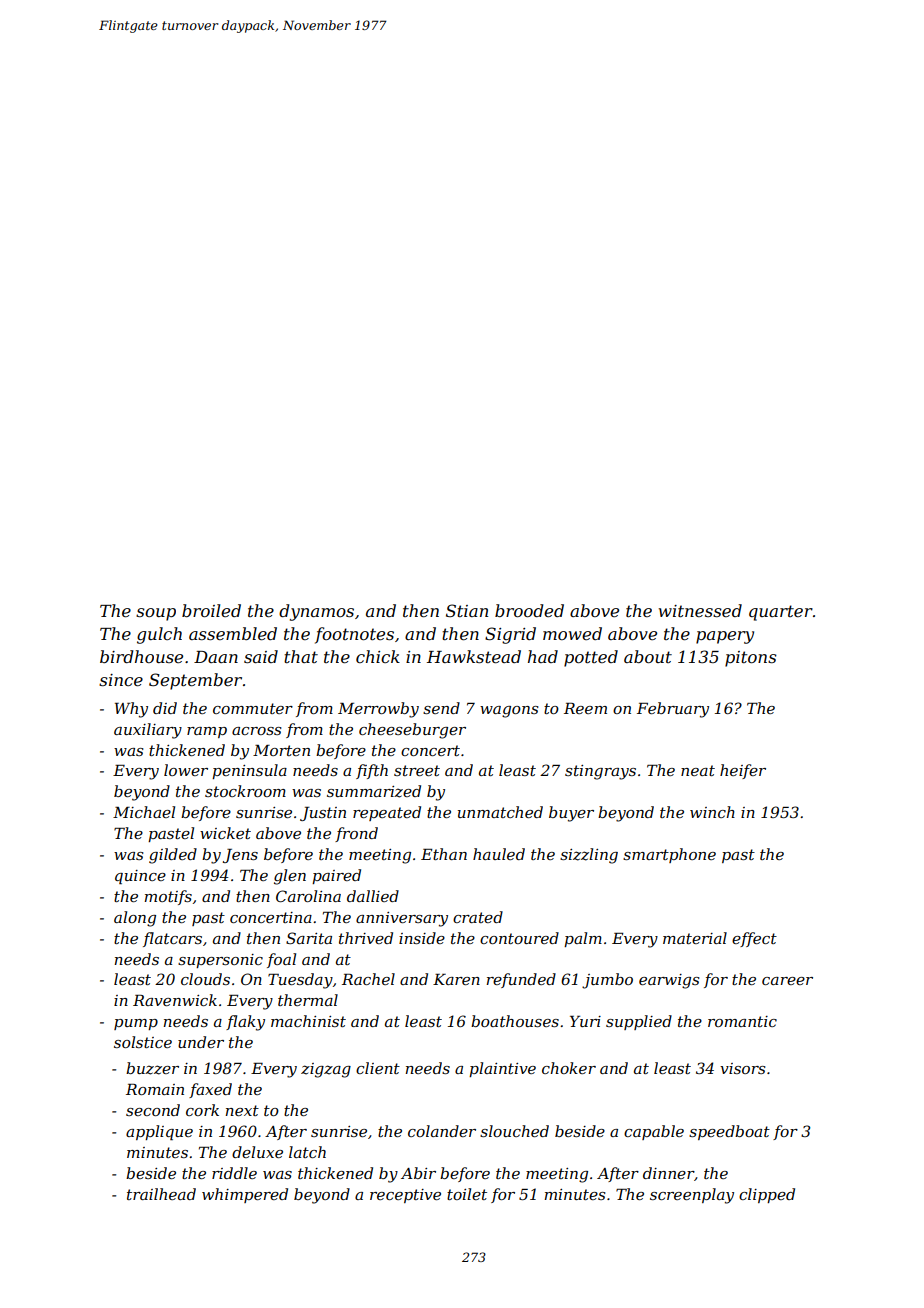 This screenshot has width=924, height=1308. Describe the element at coordinates (316, 612) in the screenshot. I see `dynamos` at that location.
